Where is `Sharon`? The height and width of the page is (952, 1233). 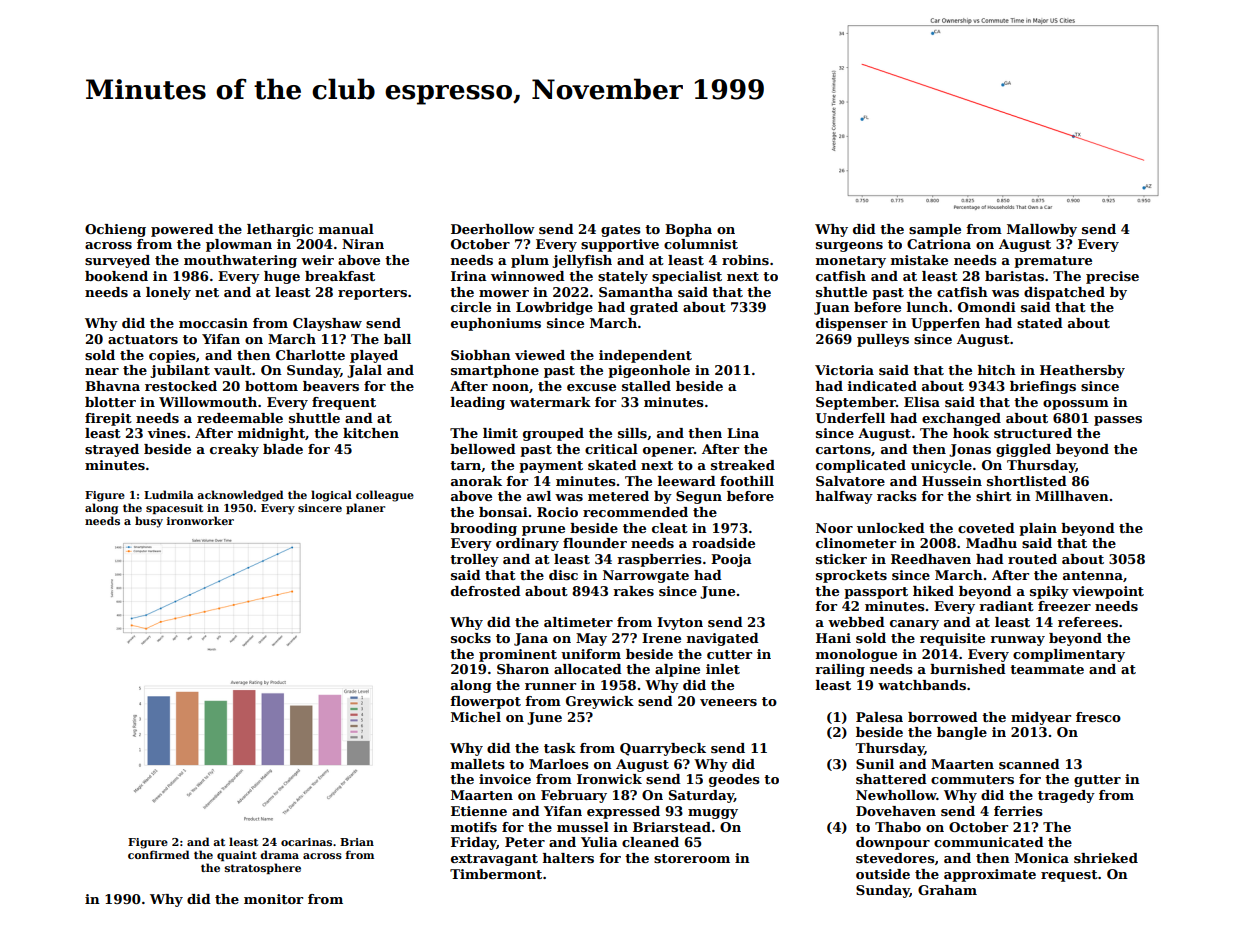
Sharon is located at coordinates (523, 669).
